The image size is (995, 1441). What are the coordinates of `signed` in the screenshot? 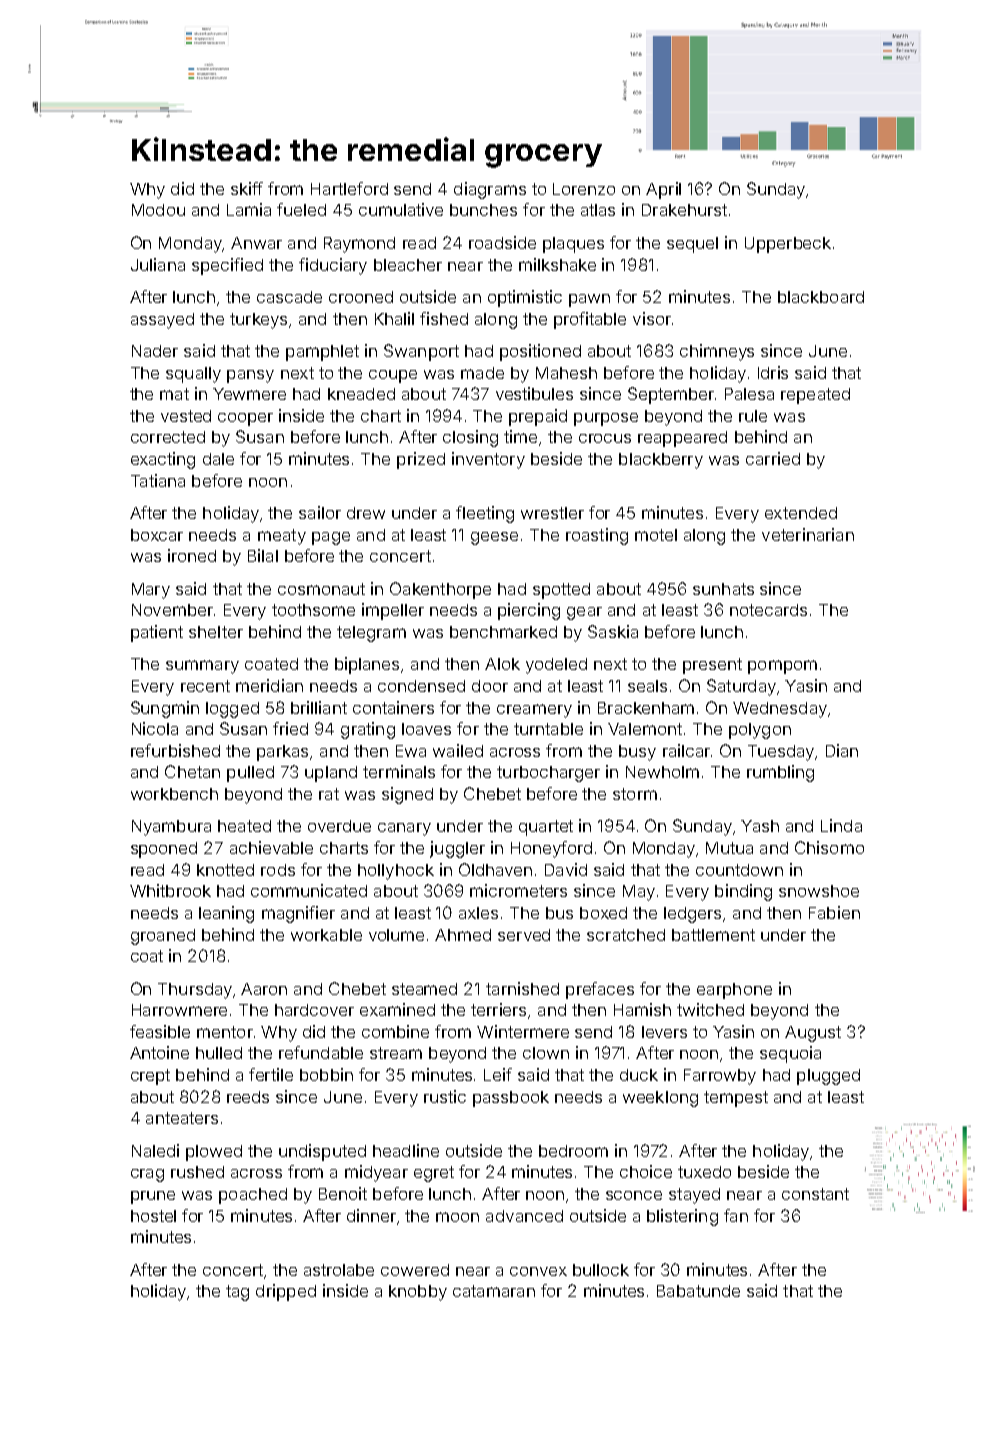 It's located at (407, 795).
